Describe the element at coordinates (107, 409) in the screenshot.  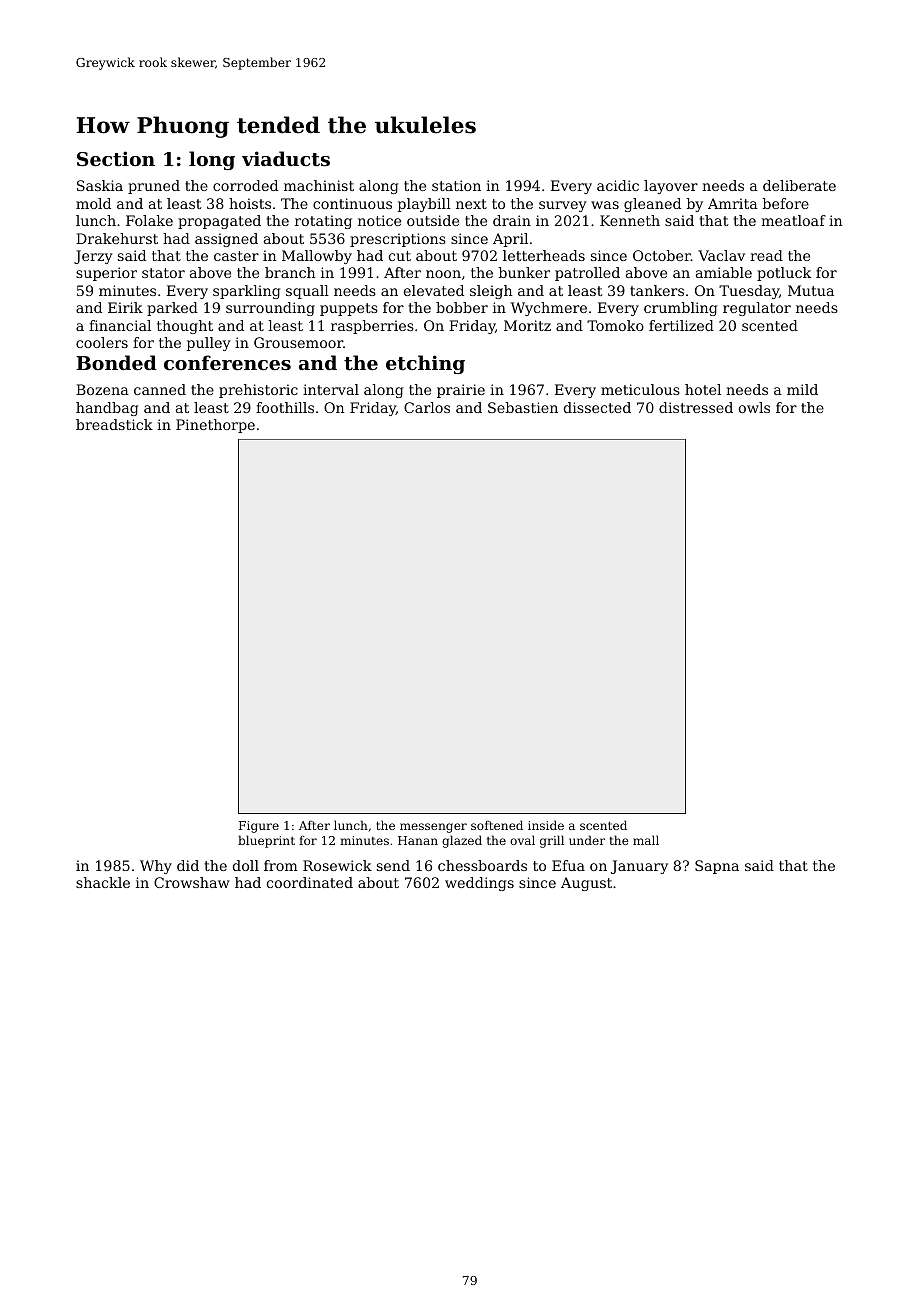
I see `handbag` at that location.
